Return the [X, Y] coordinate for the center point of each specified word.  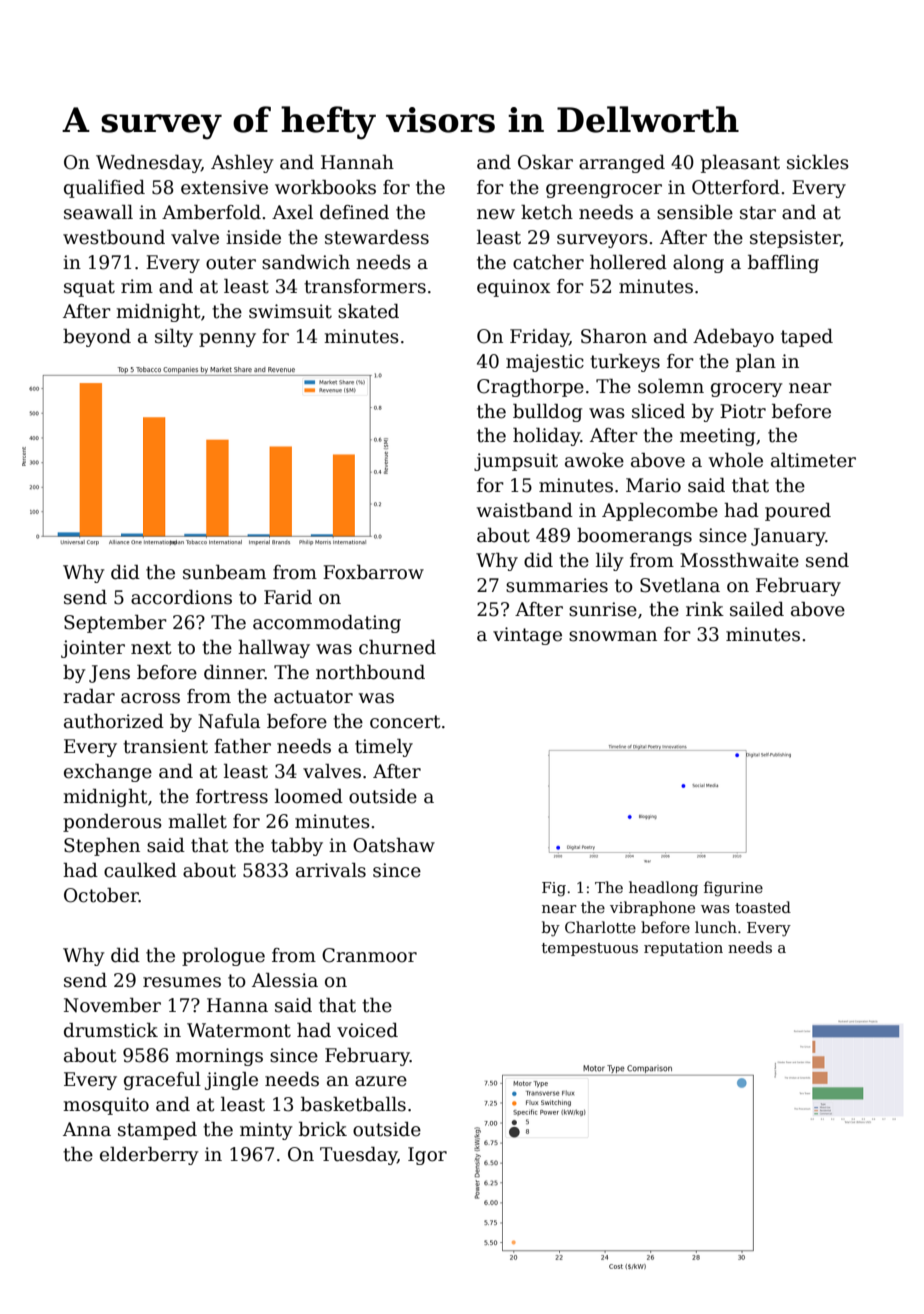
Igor [427, 1156]
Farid [288, 597]
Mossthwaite [739, 560]
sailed [757, 609]
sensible [695, 212]
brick [323, 1129]
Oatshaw [394, 845]
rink [705, 609]
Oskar [545, 162]
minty [266, 1131]
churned [397, 647]
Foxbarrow [373, 572]
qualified [104, 189]
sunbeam [224, 572]
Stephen [102, 847]
